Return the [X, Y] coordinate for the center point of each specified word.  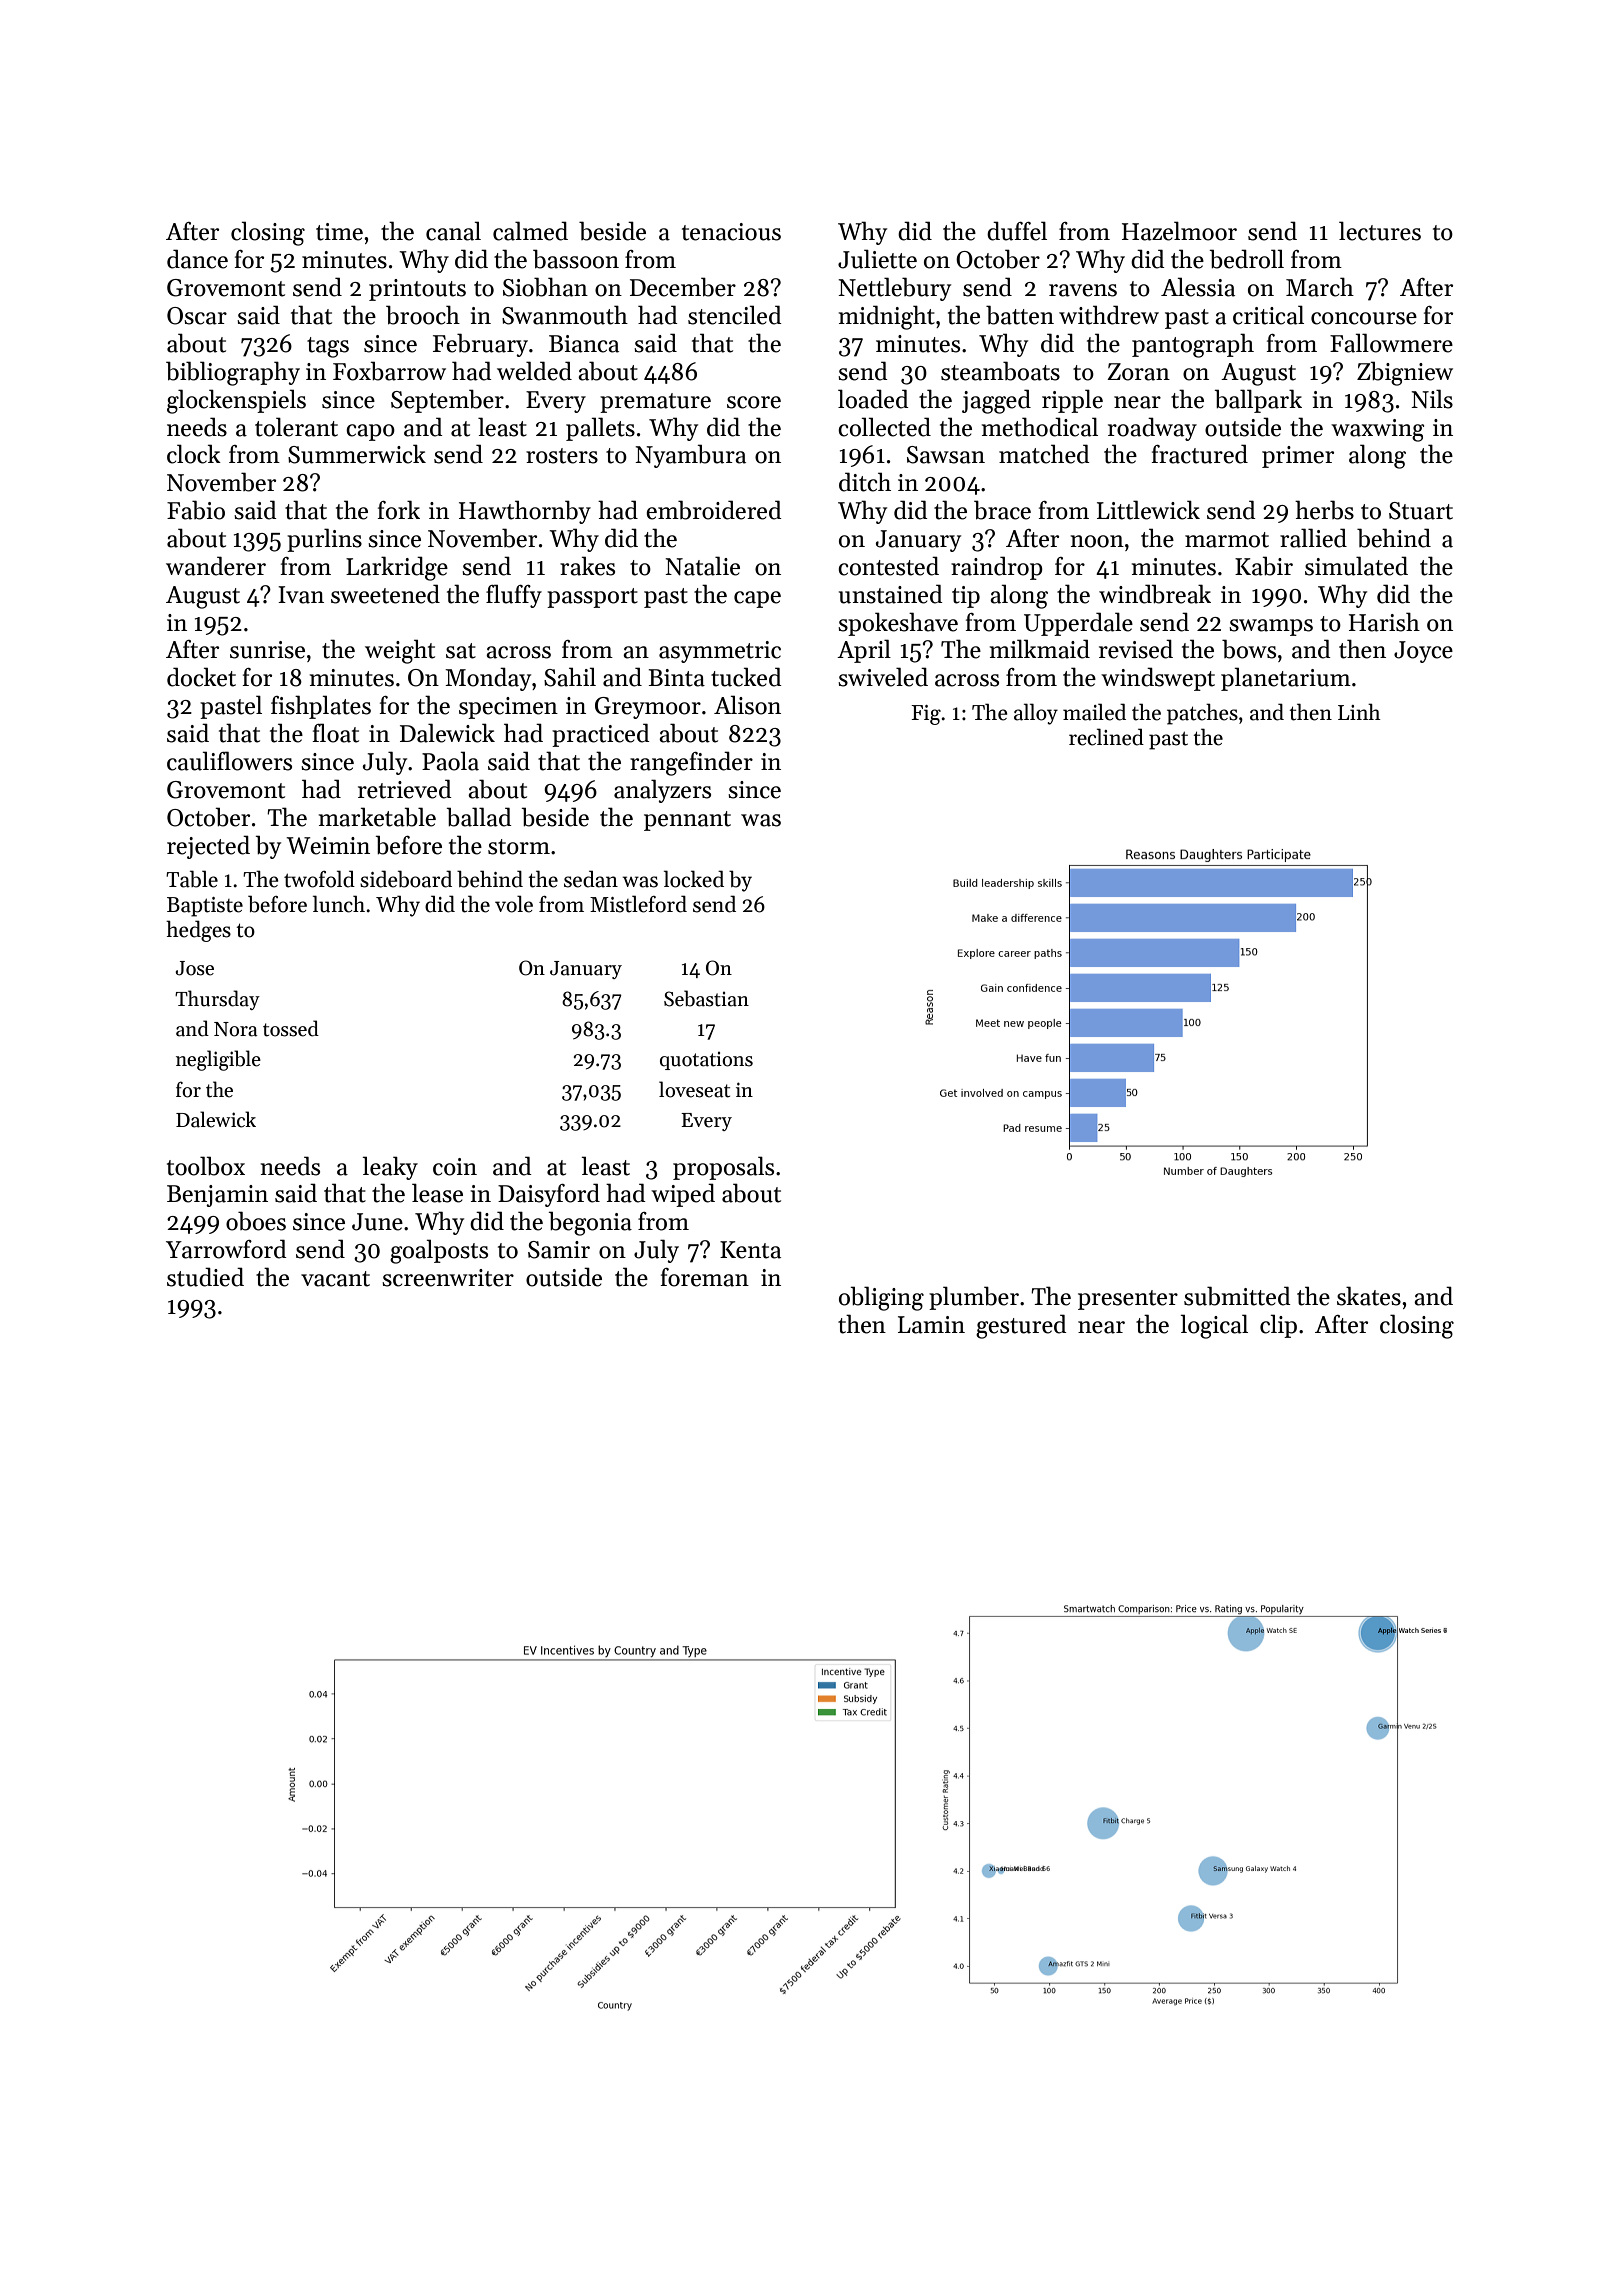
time [339, 232]
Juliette [877, 259]
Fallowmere [1391, 343]
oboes [256, 1221]
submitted [1237, 1296]
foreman [705, 1277]
